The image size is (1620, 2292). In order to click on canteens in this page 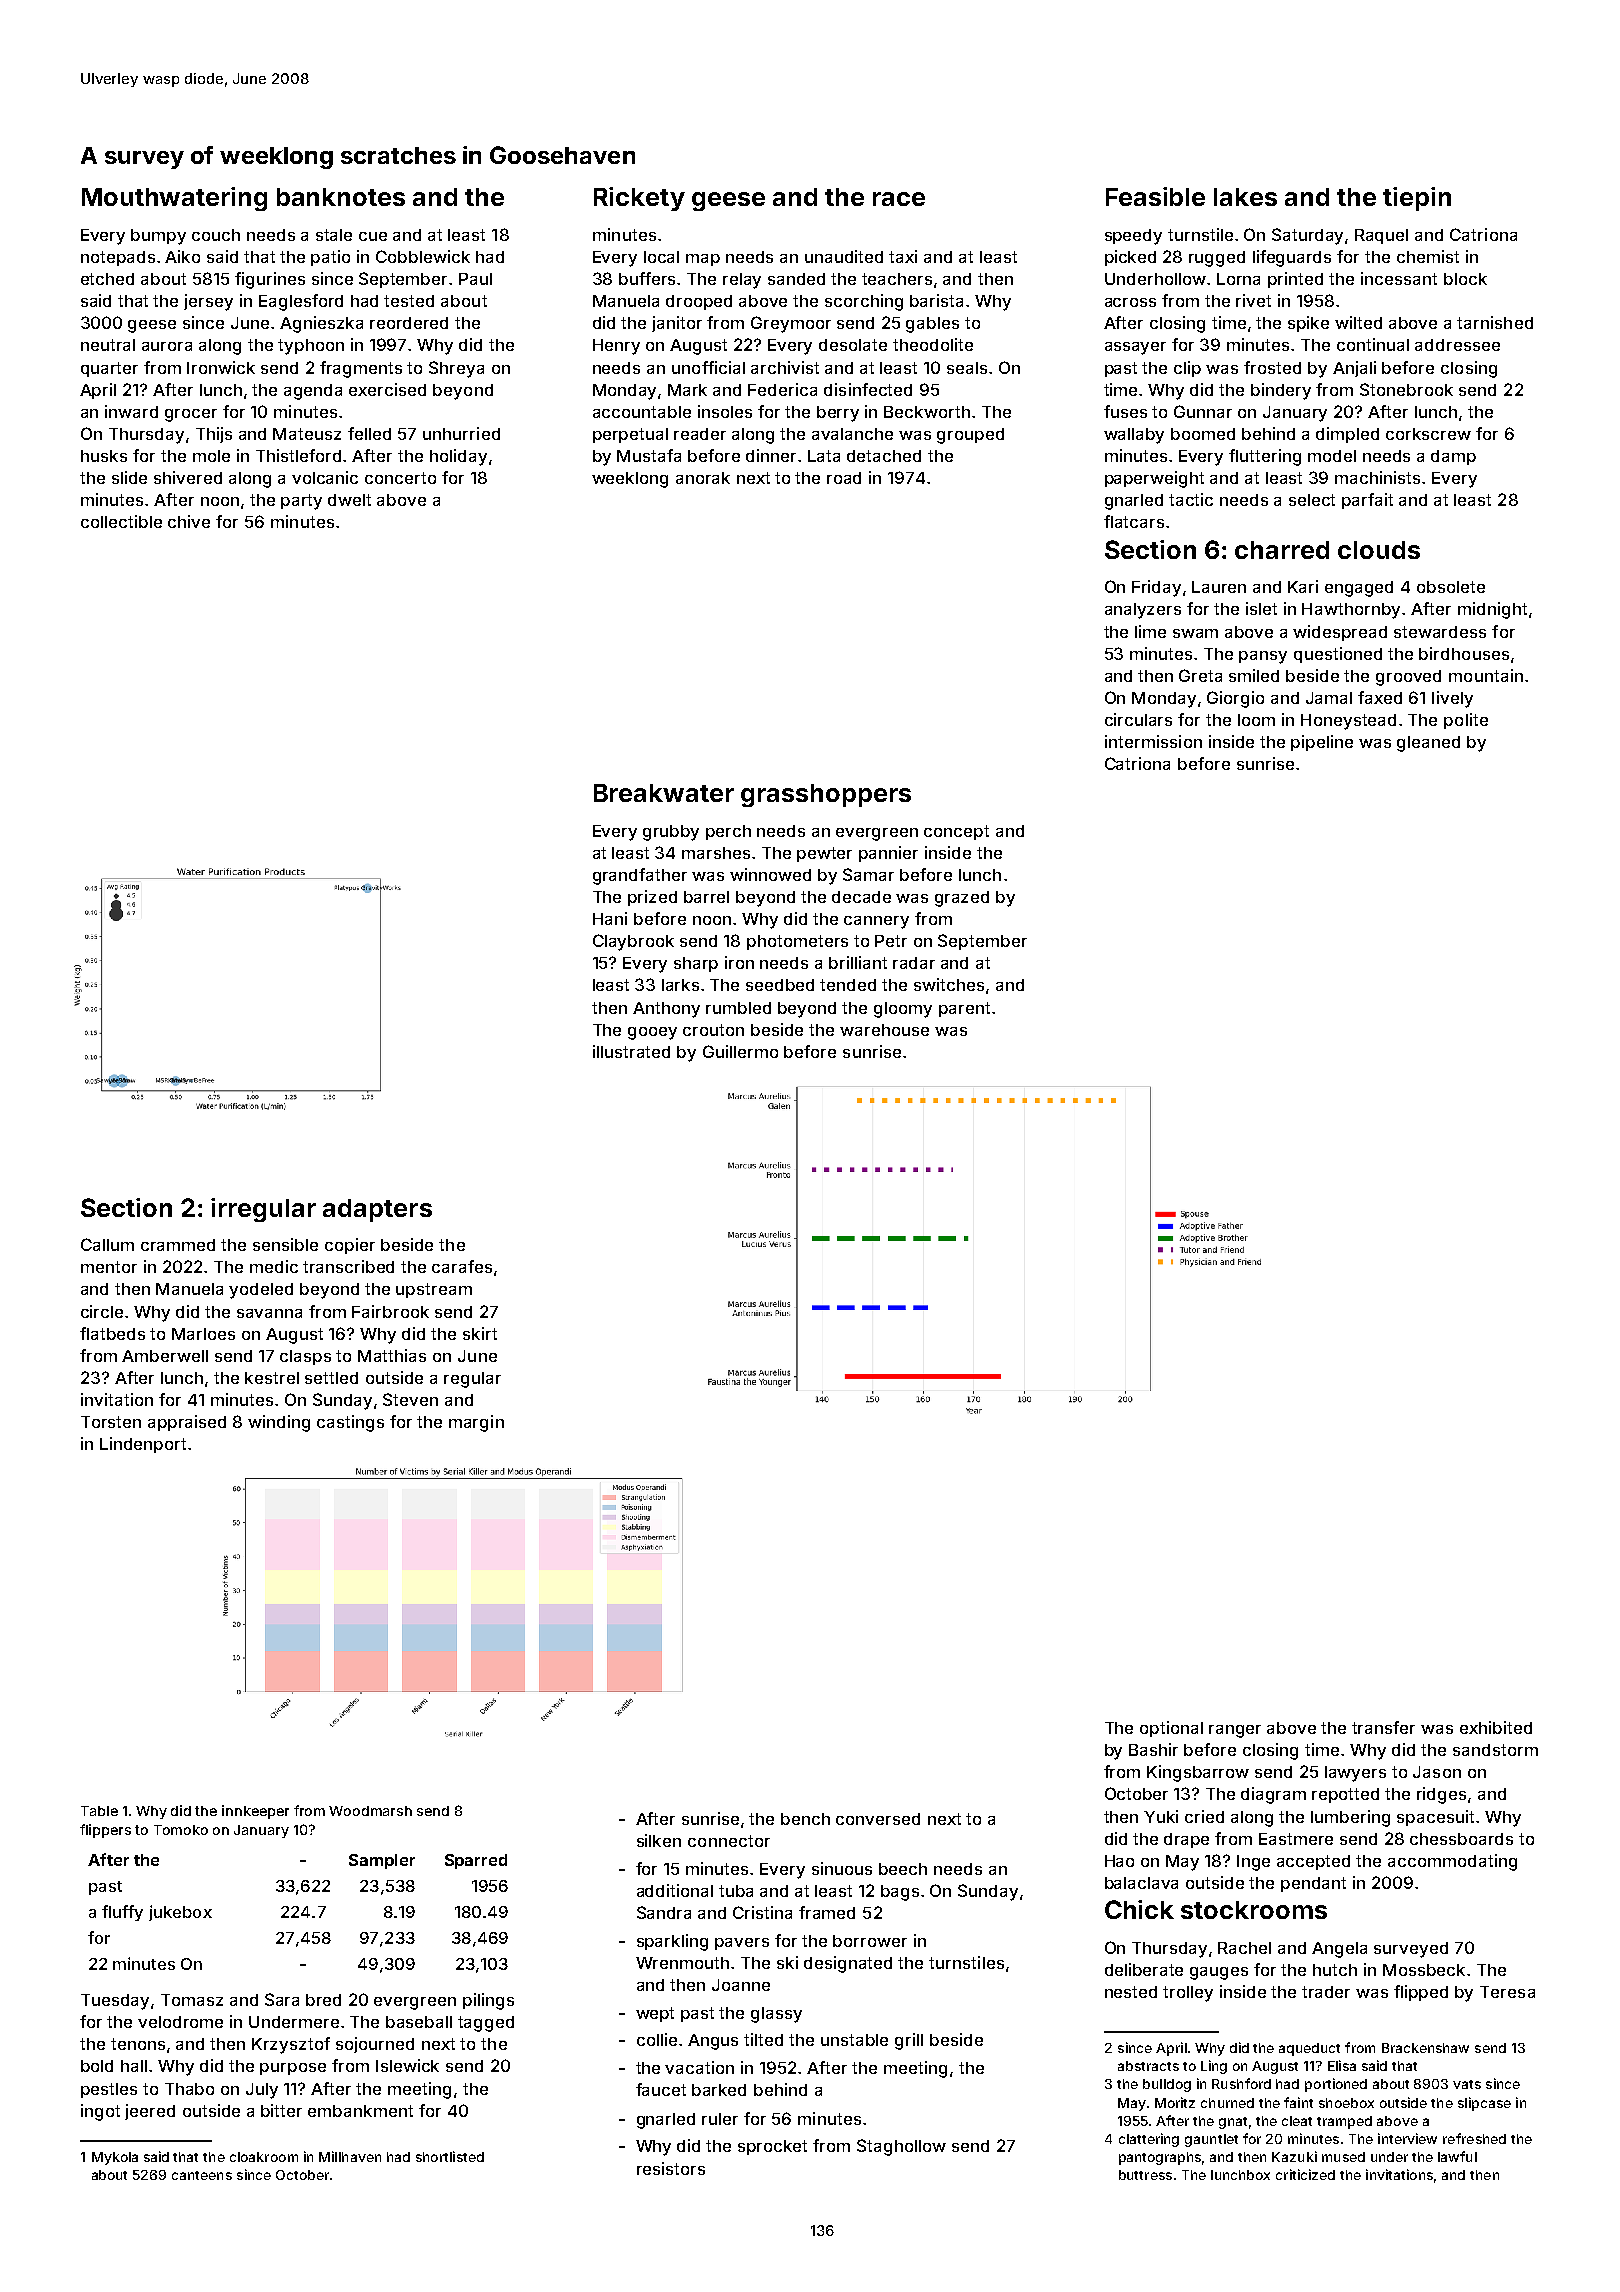, I will do `click(202, 2175)`.
